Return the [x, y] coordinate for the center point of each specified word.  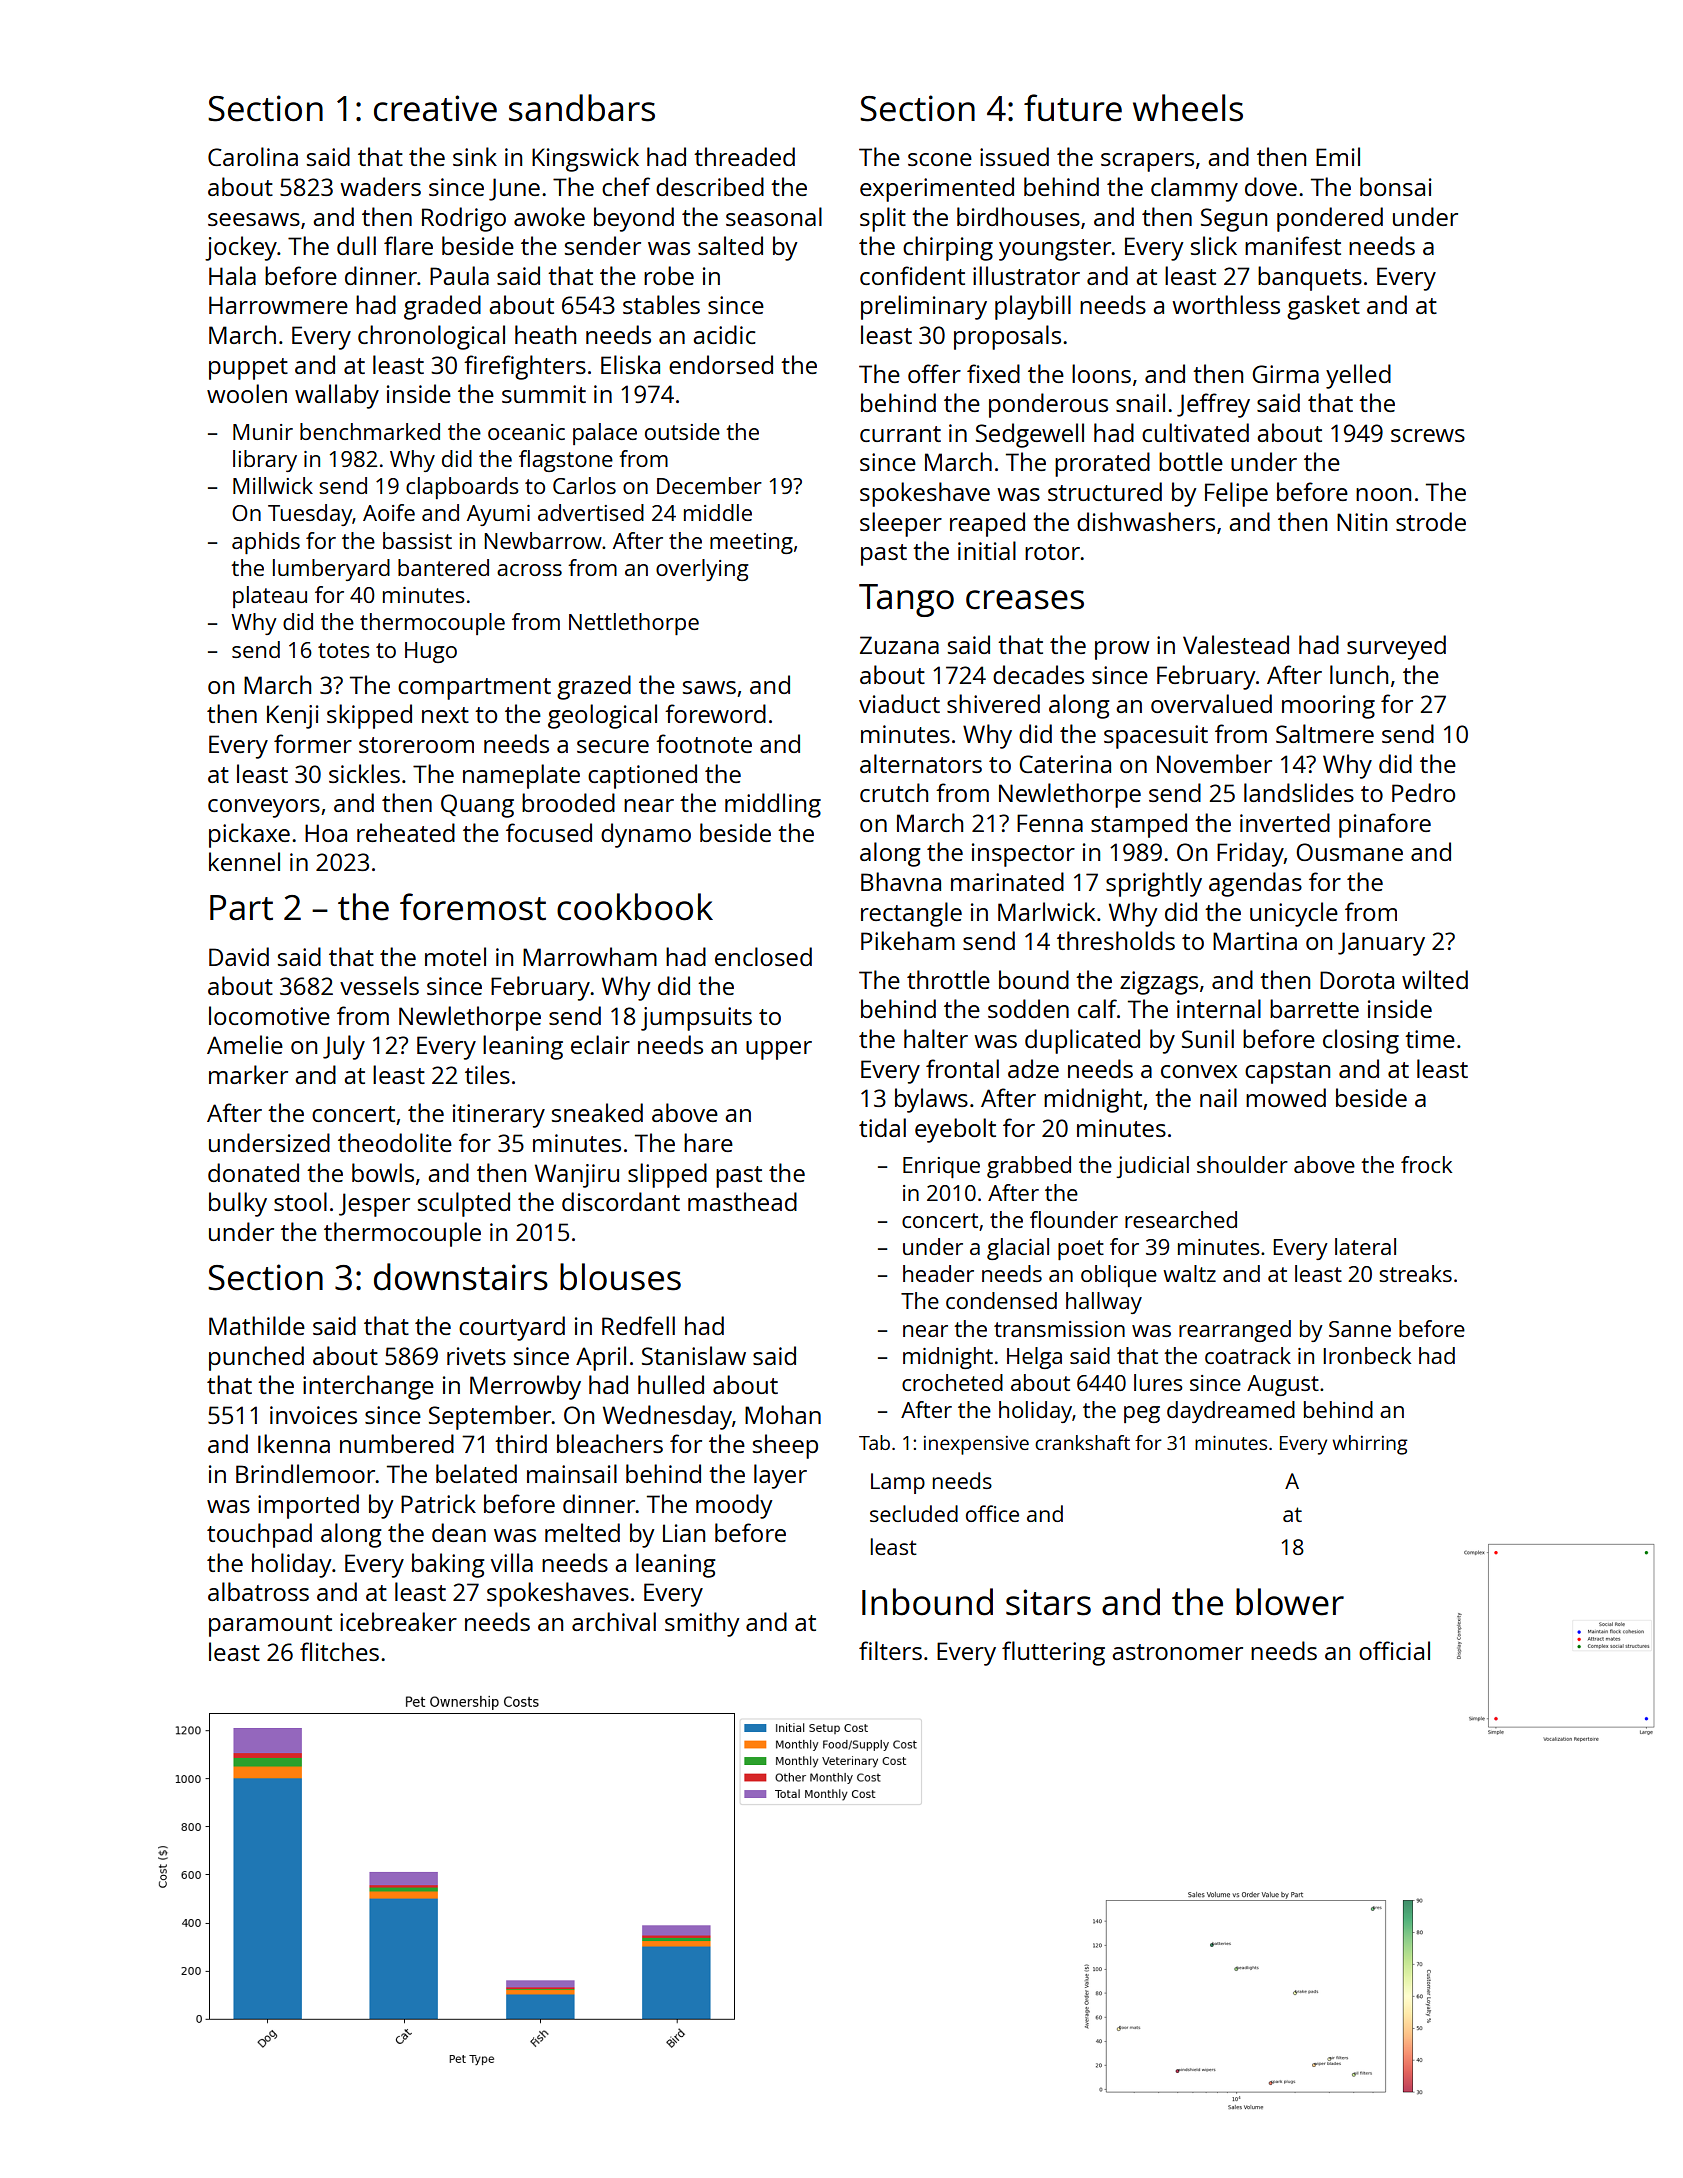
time [1430, 1039]
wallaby [337, 396]
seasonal [774, 216]
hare [708, 1142]
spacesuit [1156, 737]
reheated [406, 832]
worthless [1226, 304]
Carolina [253, 156]
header [938, 1273]
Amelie [245, 1044]
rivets [476, 1356]
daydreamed [1231, 1412]
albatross [258, 1591]
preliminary [924, 307]
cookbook [635, 907]
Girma [1285, 374]
